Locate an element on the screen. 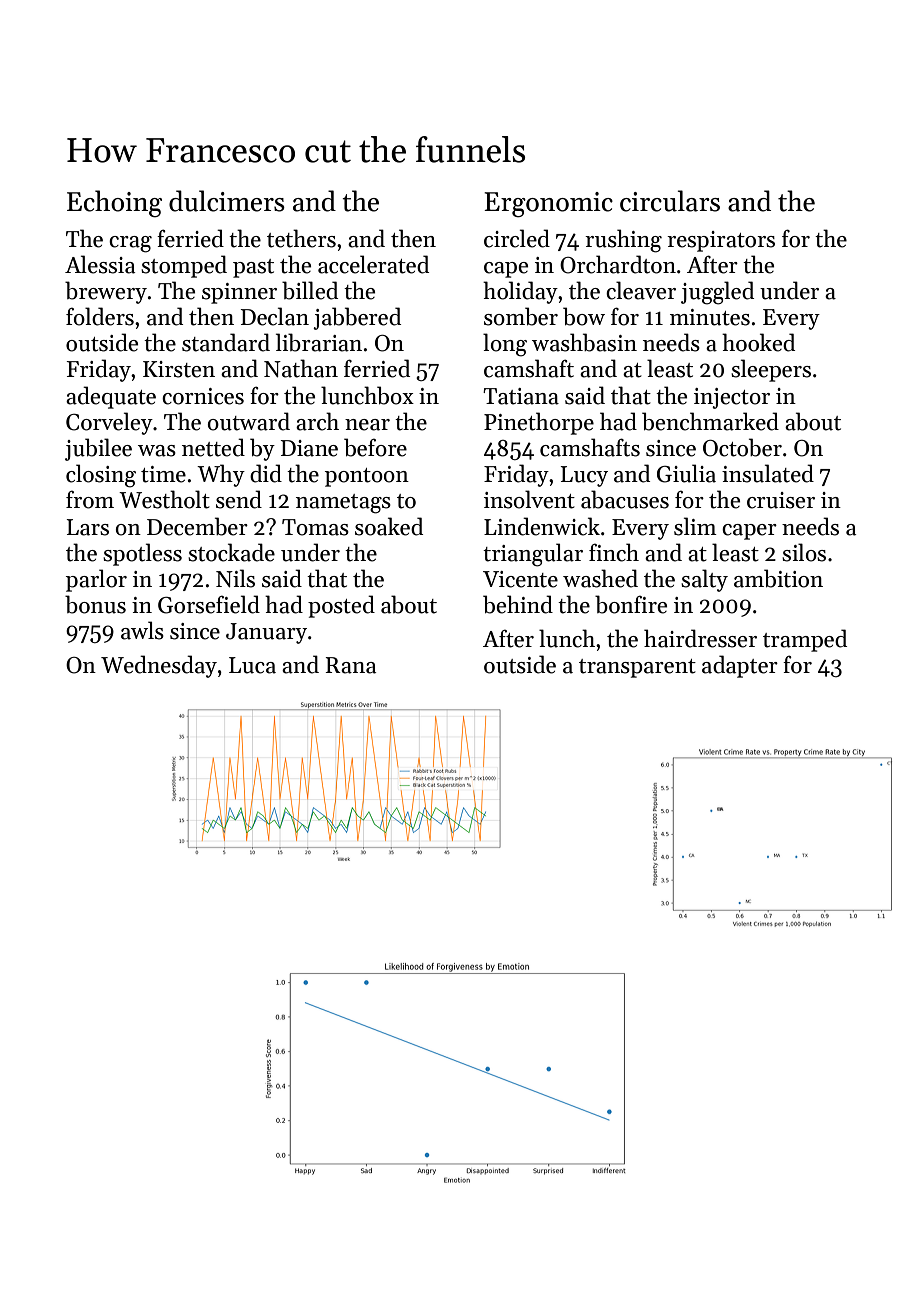 This screenshot has width=924, height=1311. crag is located at coordinates (130, 244).
